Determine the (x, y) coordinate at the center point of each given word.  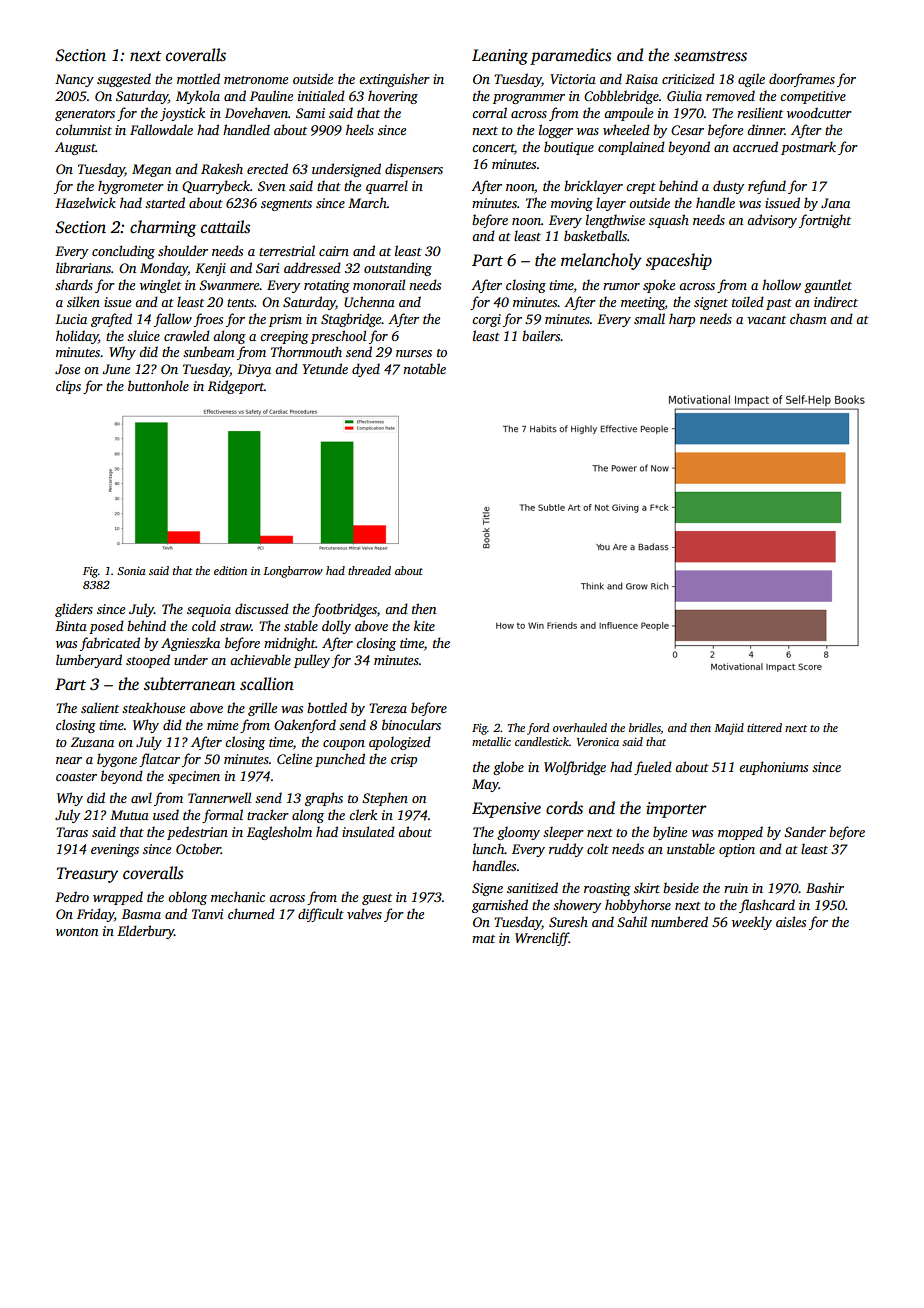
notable (424, 368)
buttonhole (158, 385)
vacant (766, 320)
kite (424, 625)
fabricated (110, 644)
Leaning (500, 57)
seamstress (710, 56)
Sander (805, 831)
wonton (77, 932)
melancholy (601, 261)
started (165, 202)
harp (682, 320)
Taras (72, 832)
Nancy (74, 80)
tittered (764, 727)
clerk (363, 814)
